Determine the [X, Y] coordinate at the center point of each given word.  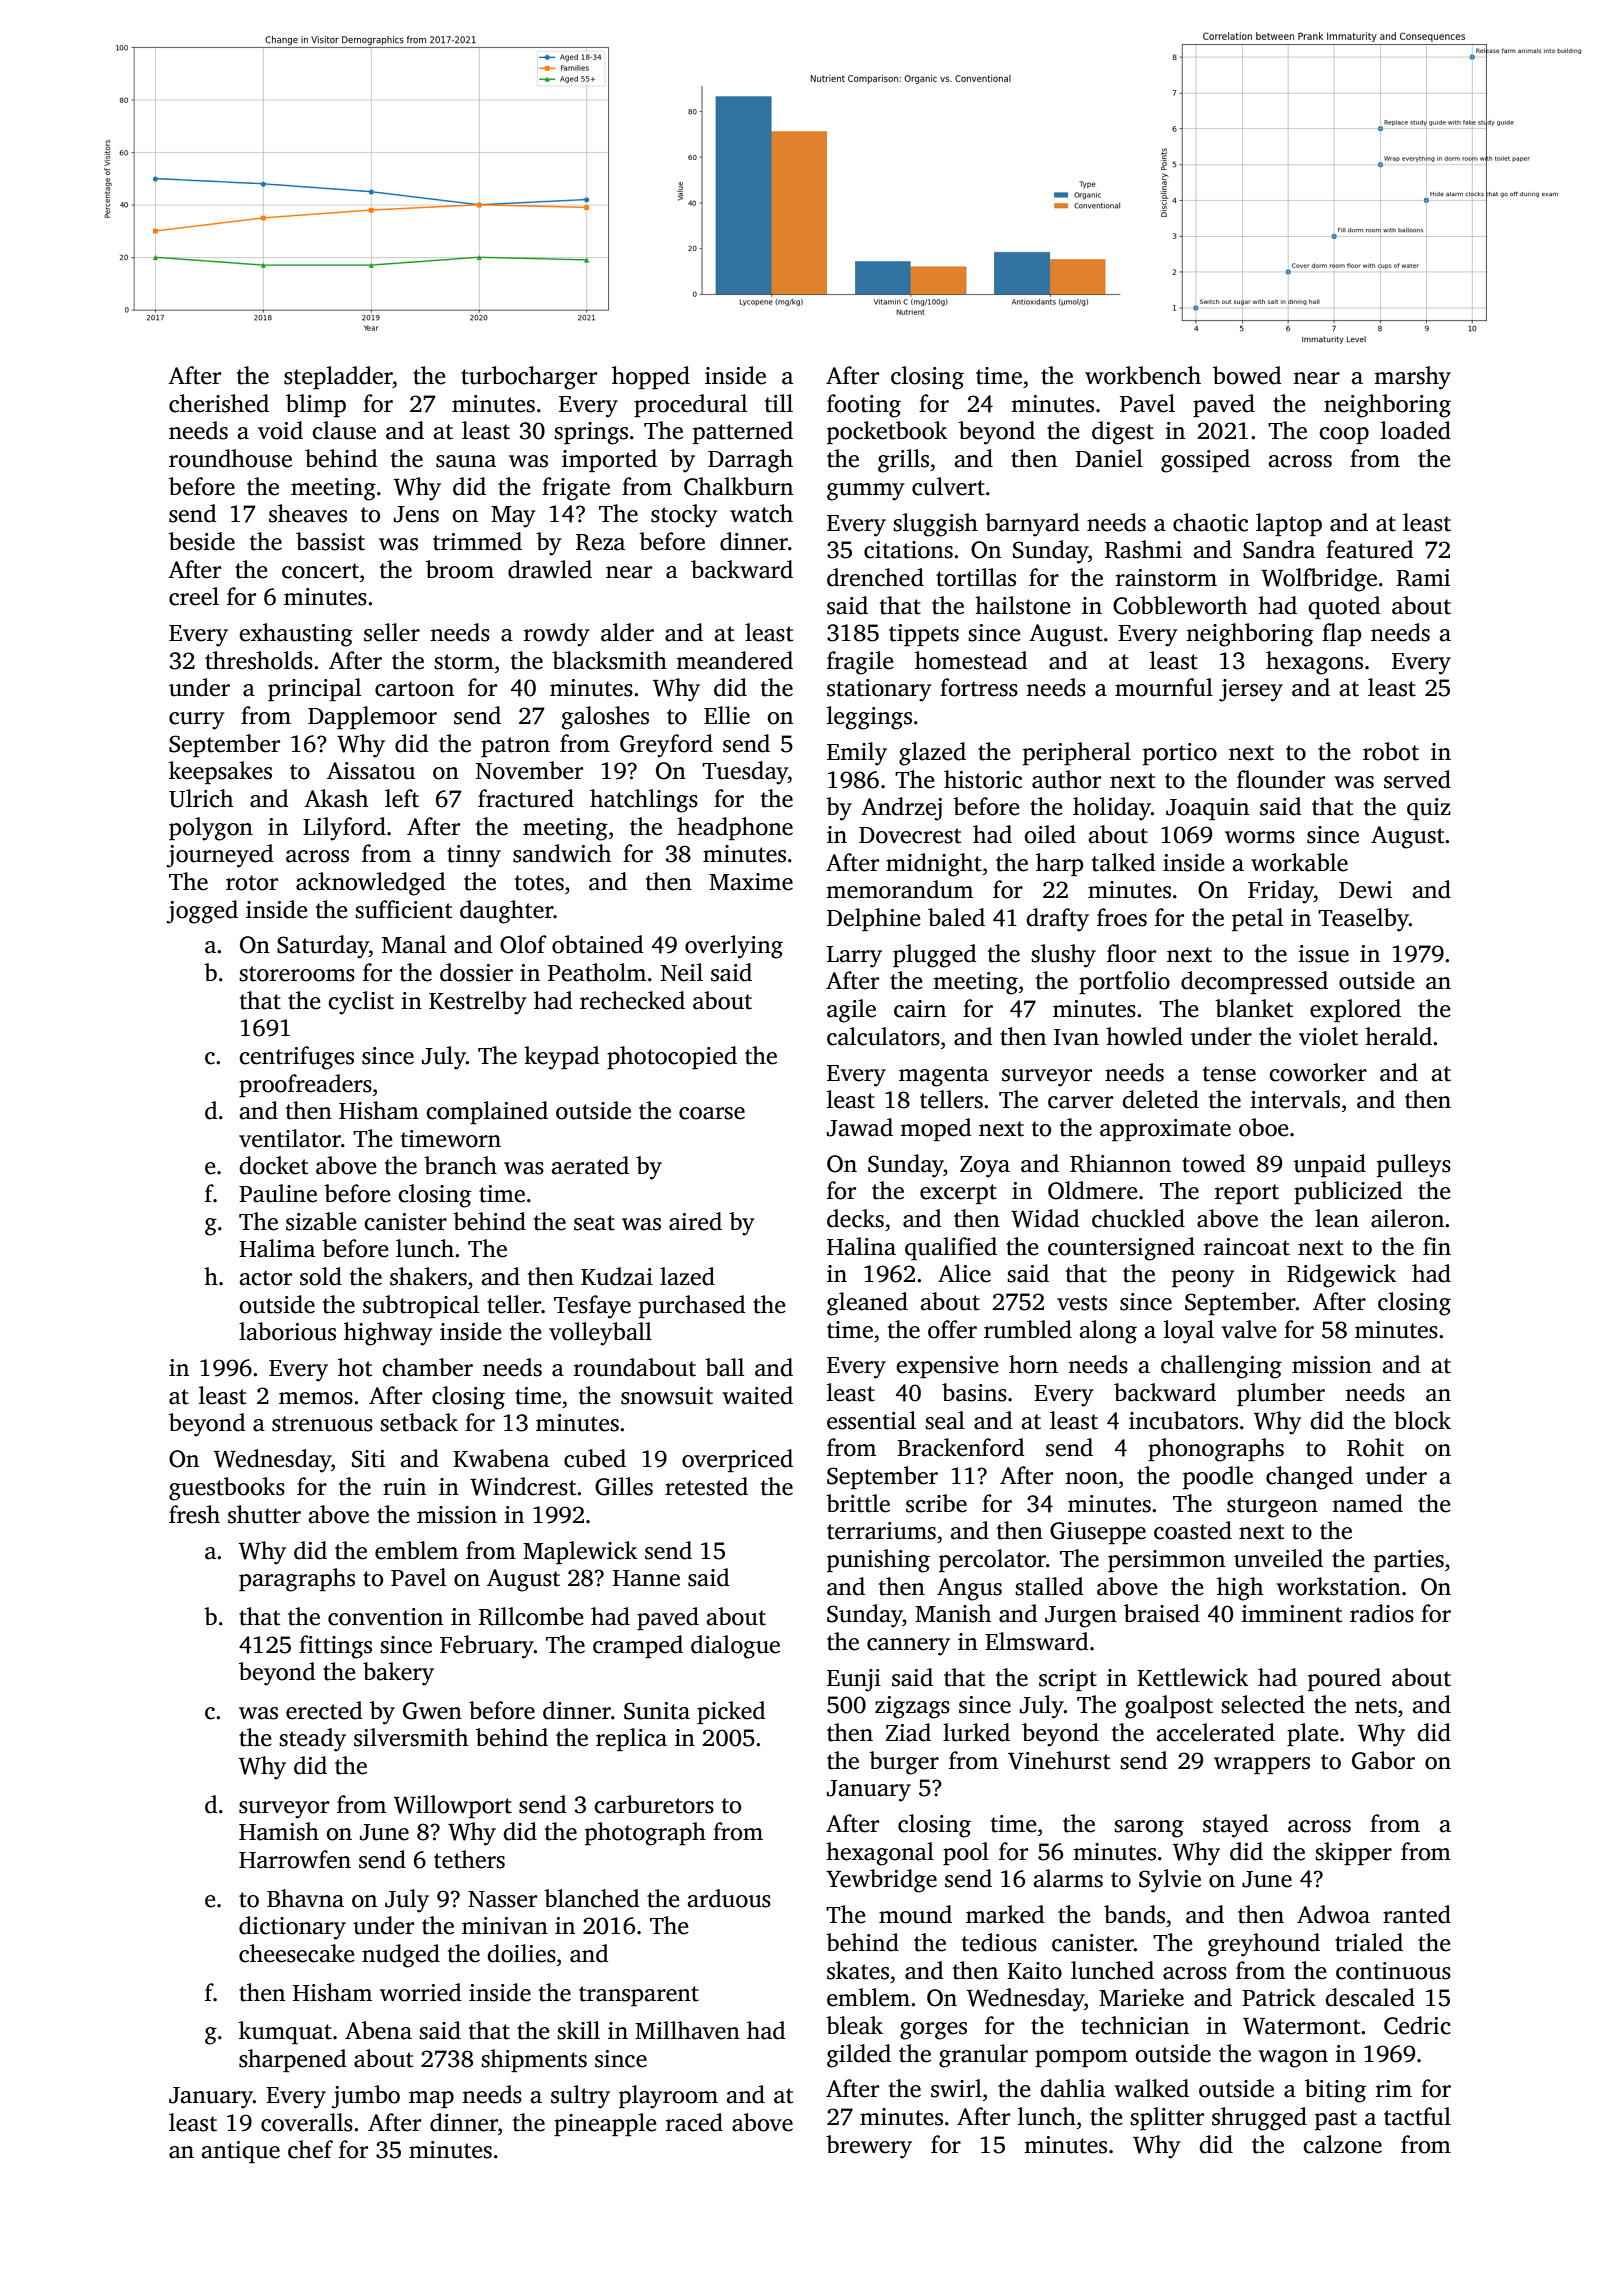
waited [757, 1395]
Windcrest [523, 1486]
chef [310, 2149]
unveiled [1278, 1558]
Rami [1423, 578]
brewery [869, 2147]
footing [864, 406]
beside [202, 541]
